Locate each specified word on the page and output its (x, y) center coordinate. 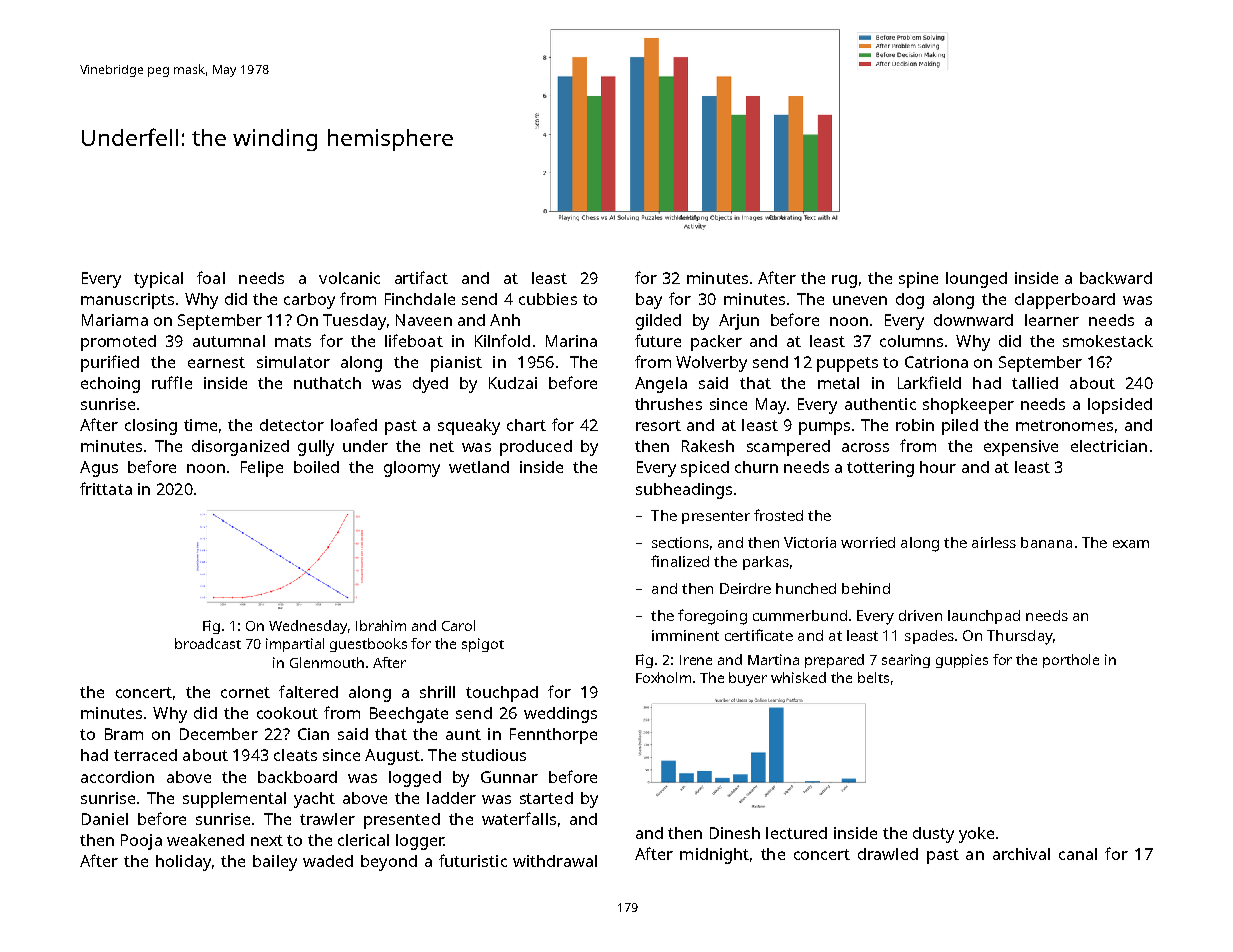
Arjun (739, 322)
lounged (976, 280)
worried (868, 542)
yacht (314, 800)
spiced (705, 469)
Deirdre (745, 588)
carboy (309, 301)
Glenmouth (327, 662)
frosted (778, 515)
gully (316, 448)
